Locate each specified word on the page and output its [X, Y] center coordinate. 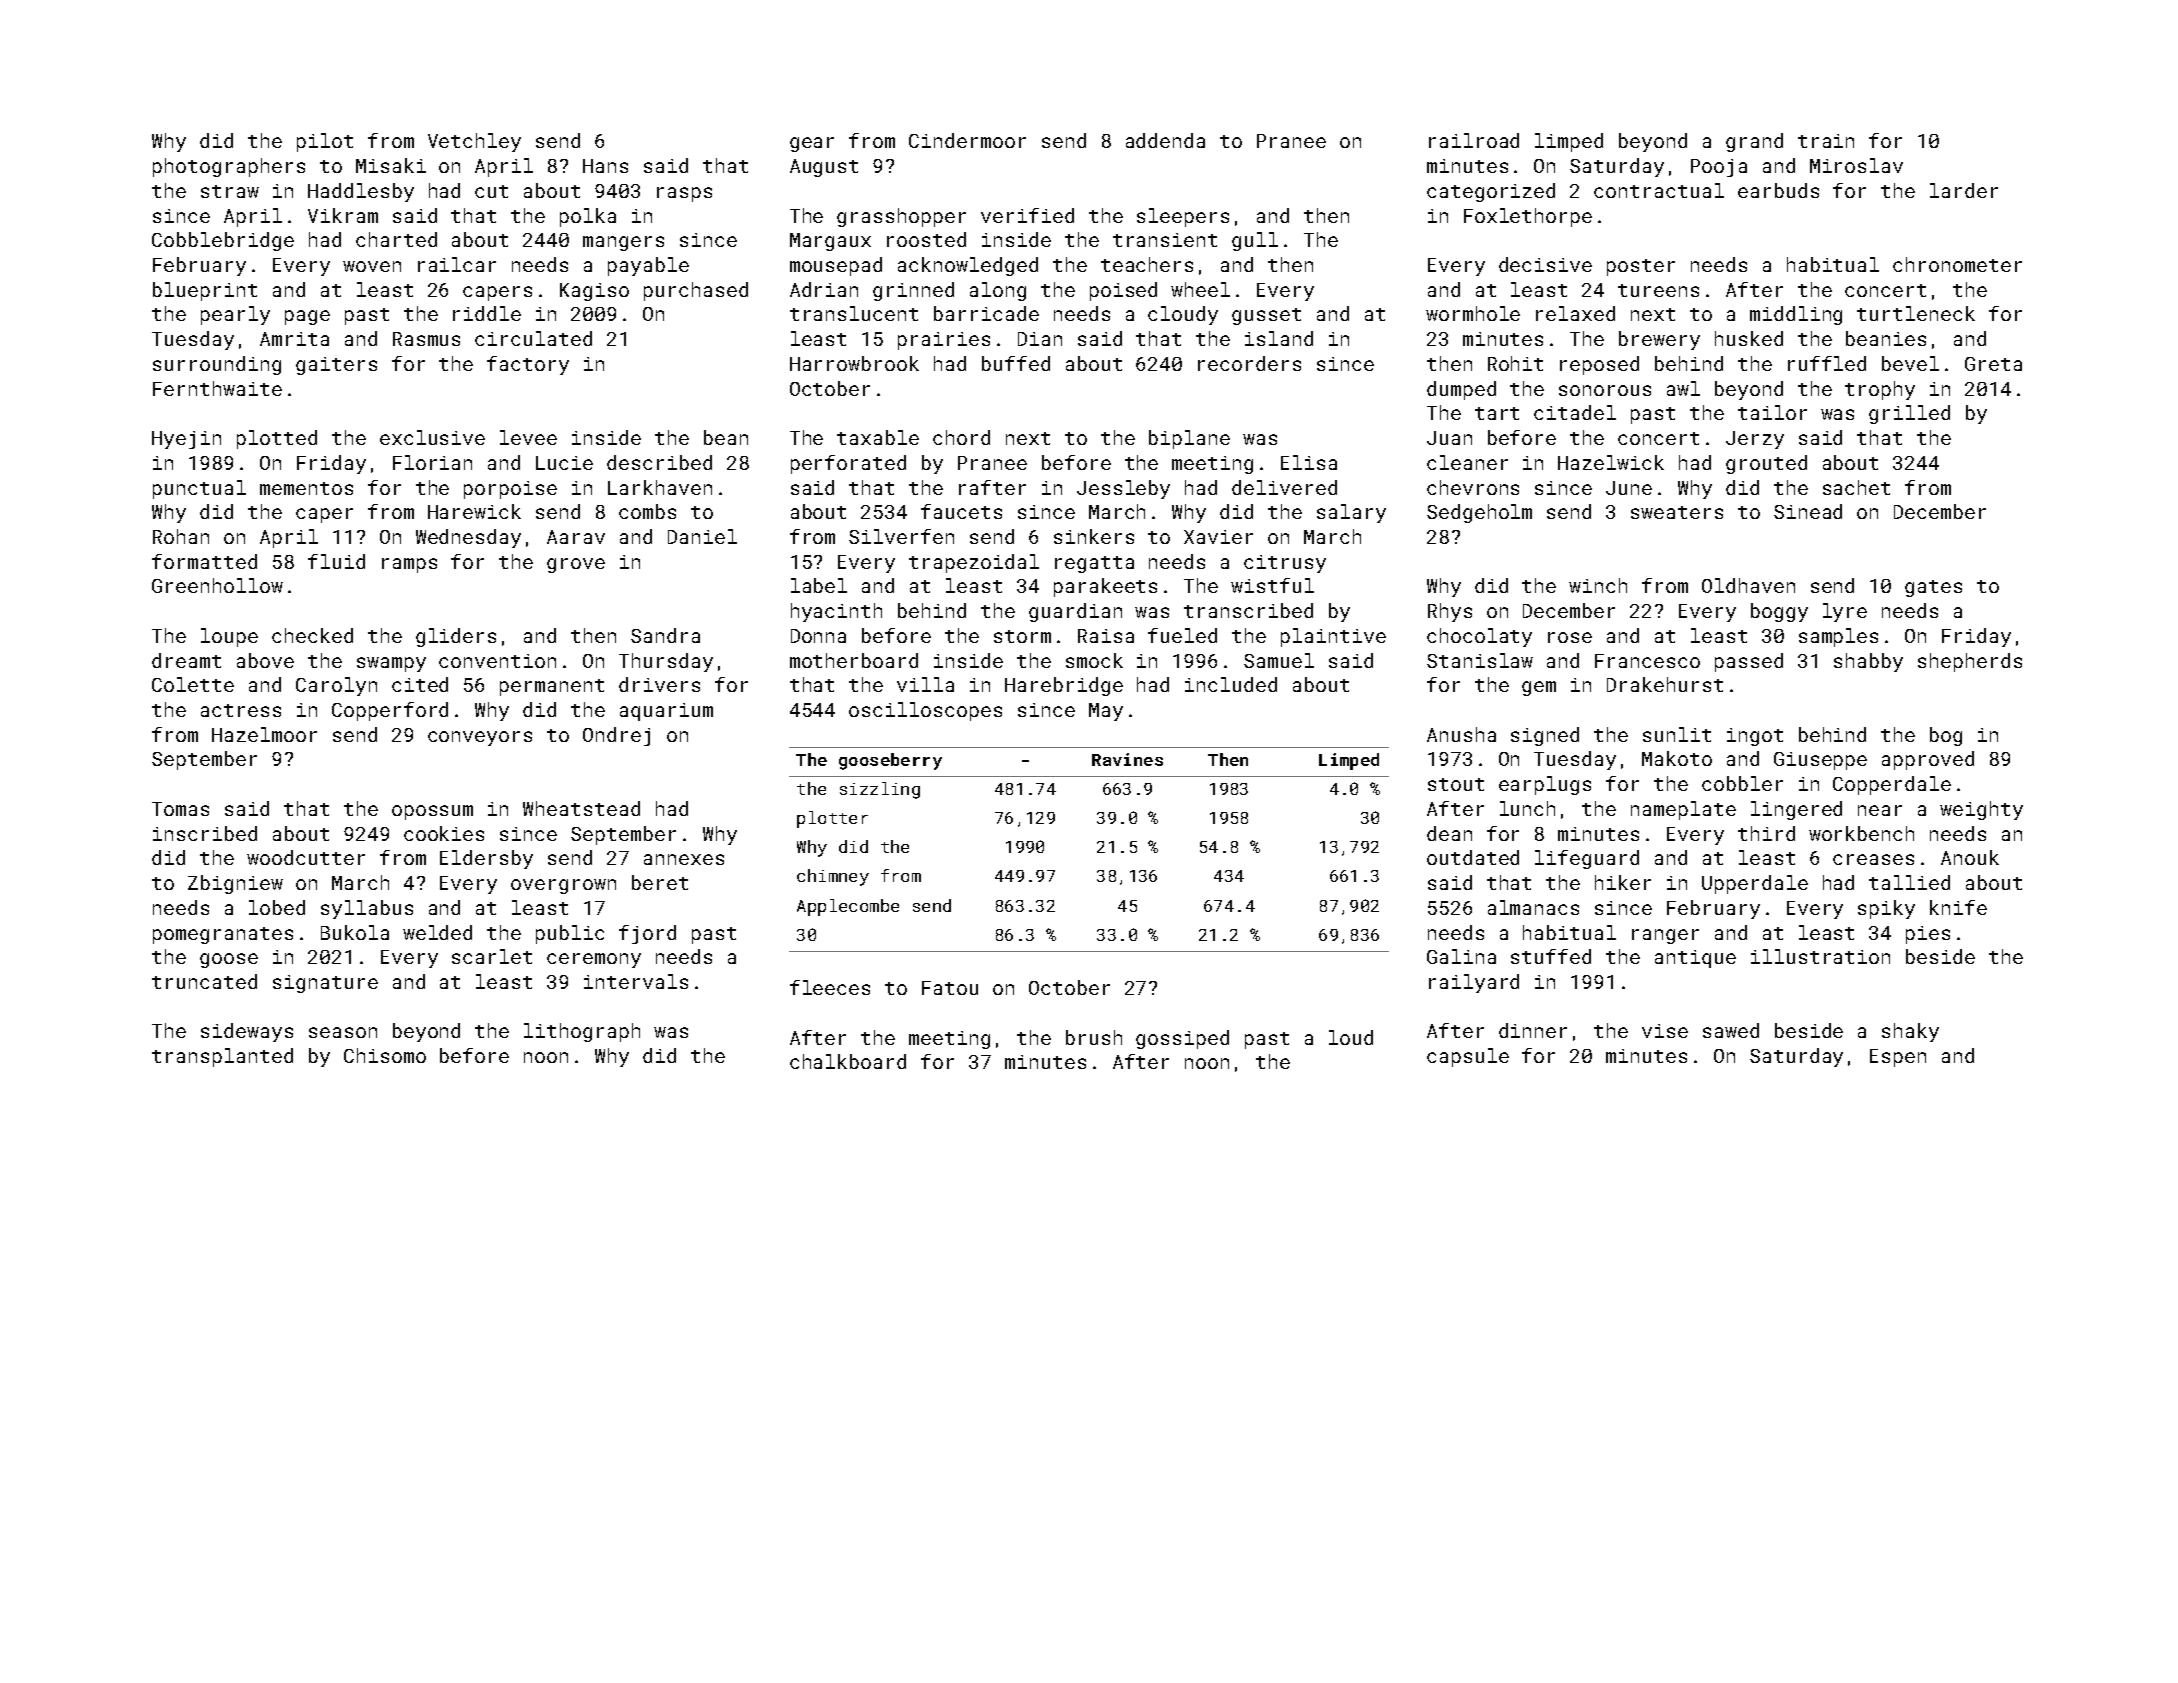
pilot [325, 142]
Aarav [576, 537]
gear [812, 144]
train [1826, 141]
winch [1598, 585]
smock [1094, 660]
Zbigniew [235, 884]
